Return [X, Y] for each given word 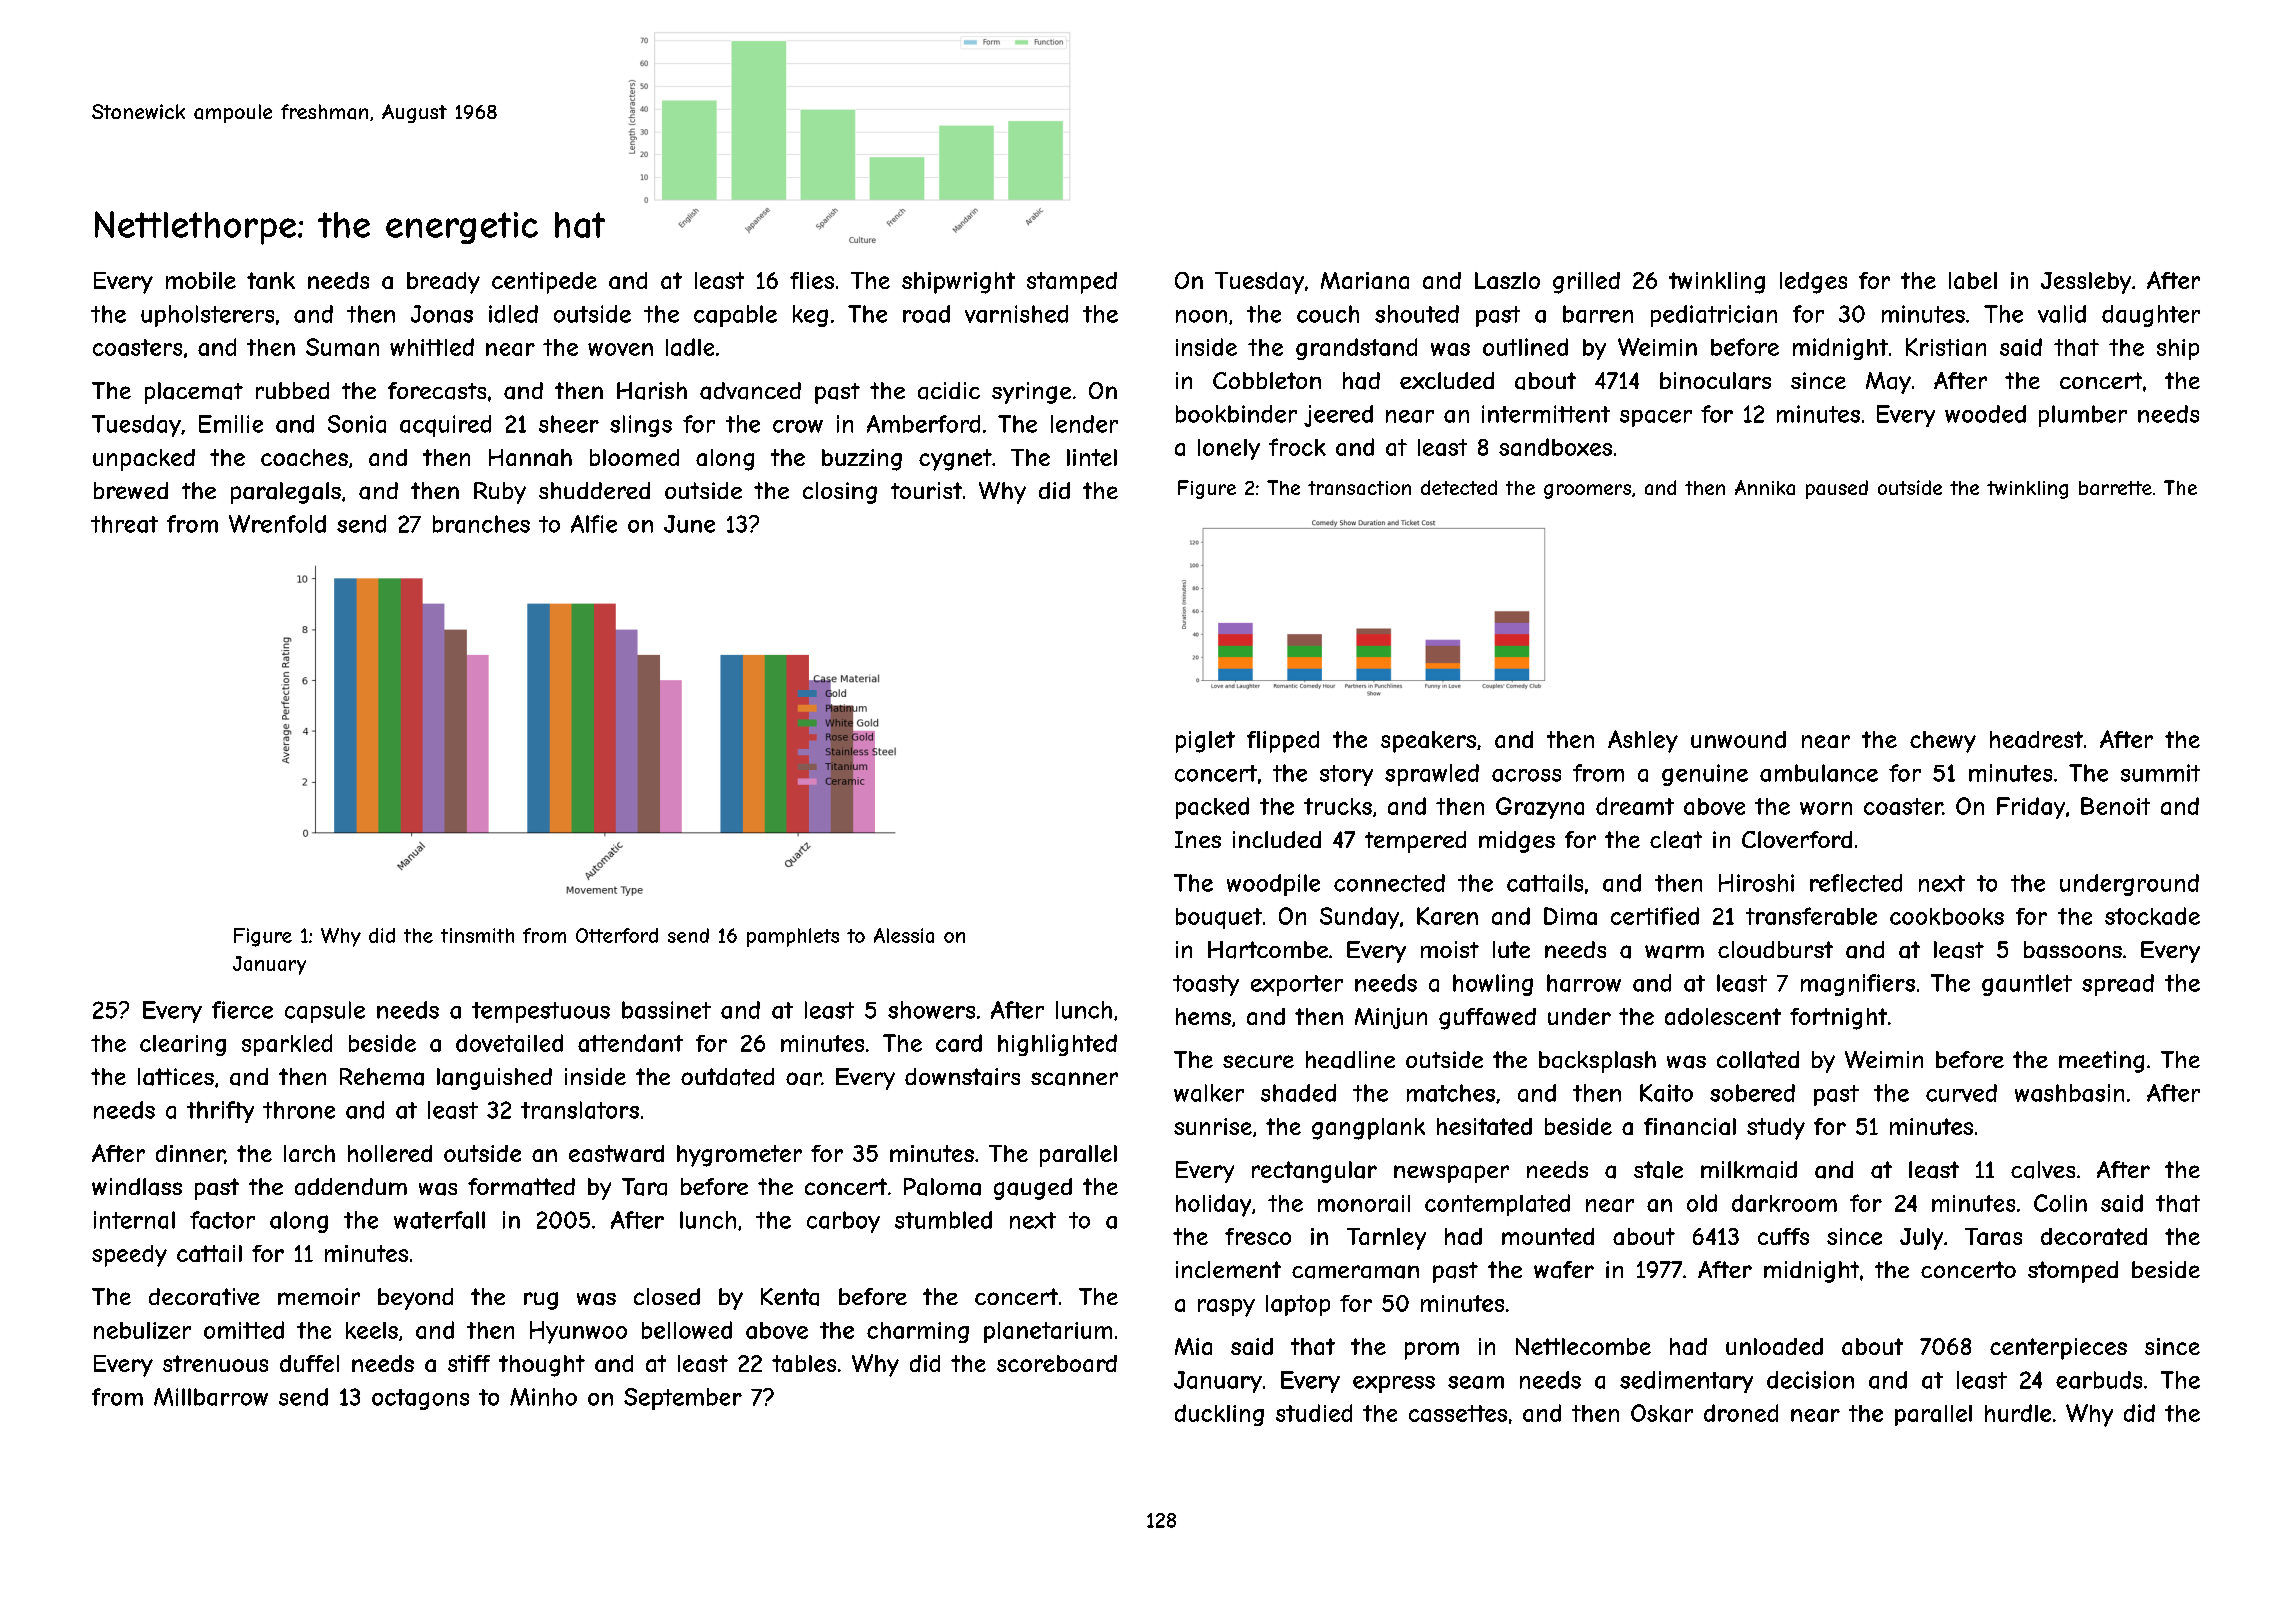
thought [542, 1366]
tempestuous [541, 1012]
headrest [2036, 739]
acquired [445, 426]
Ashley [1643, 741]
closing [840, 493]
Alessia [904, 935]
